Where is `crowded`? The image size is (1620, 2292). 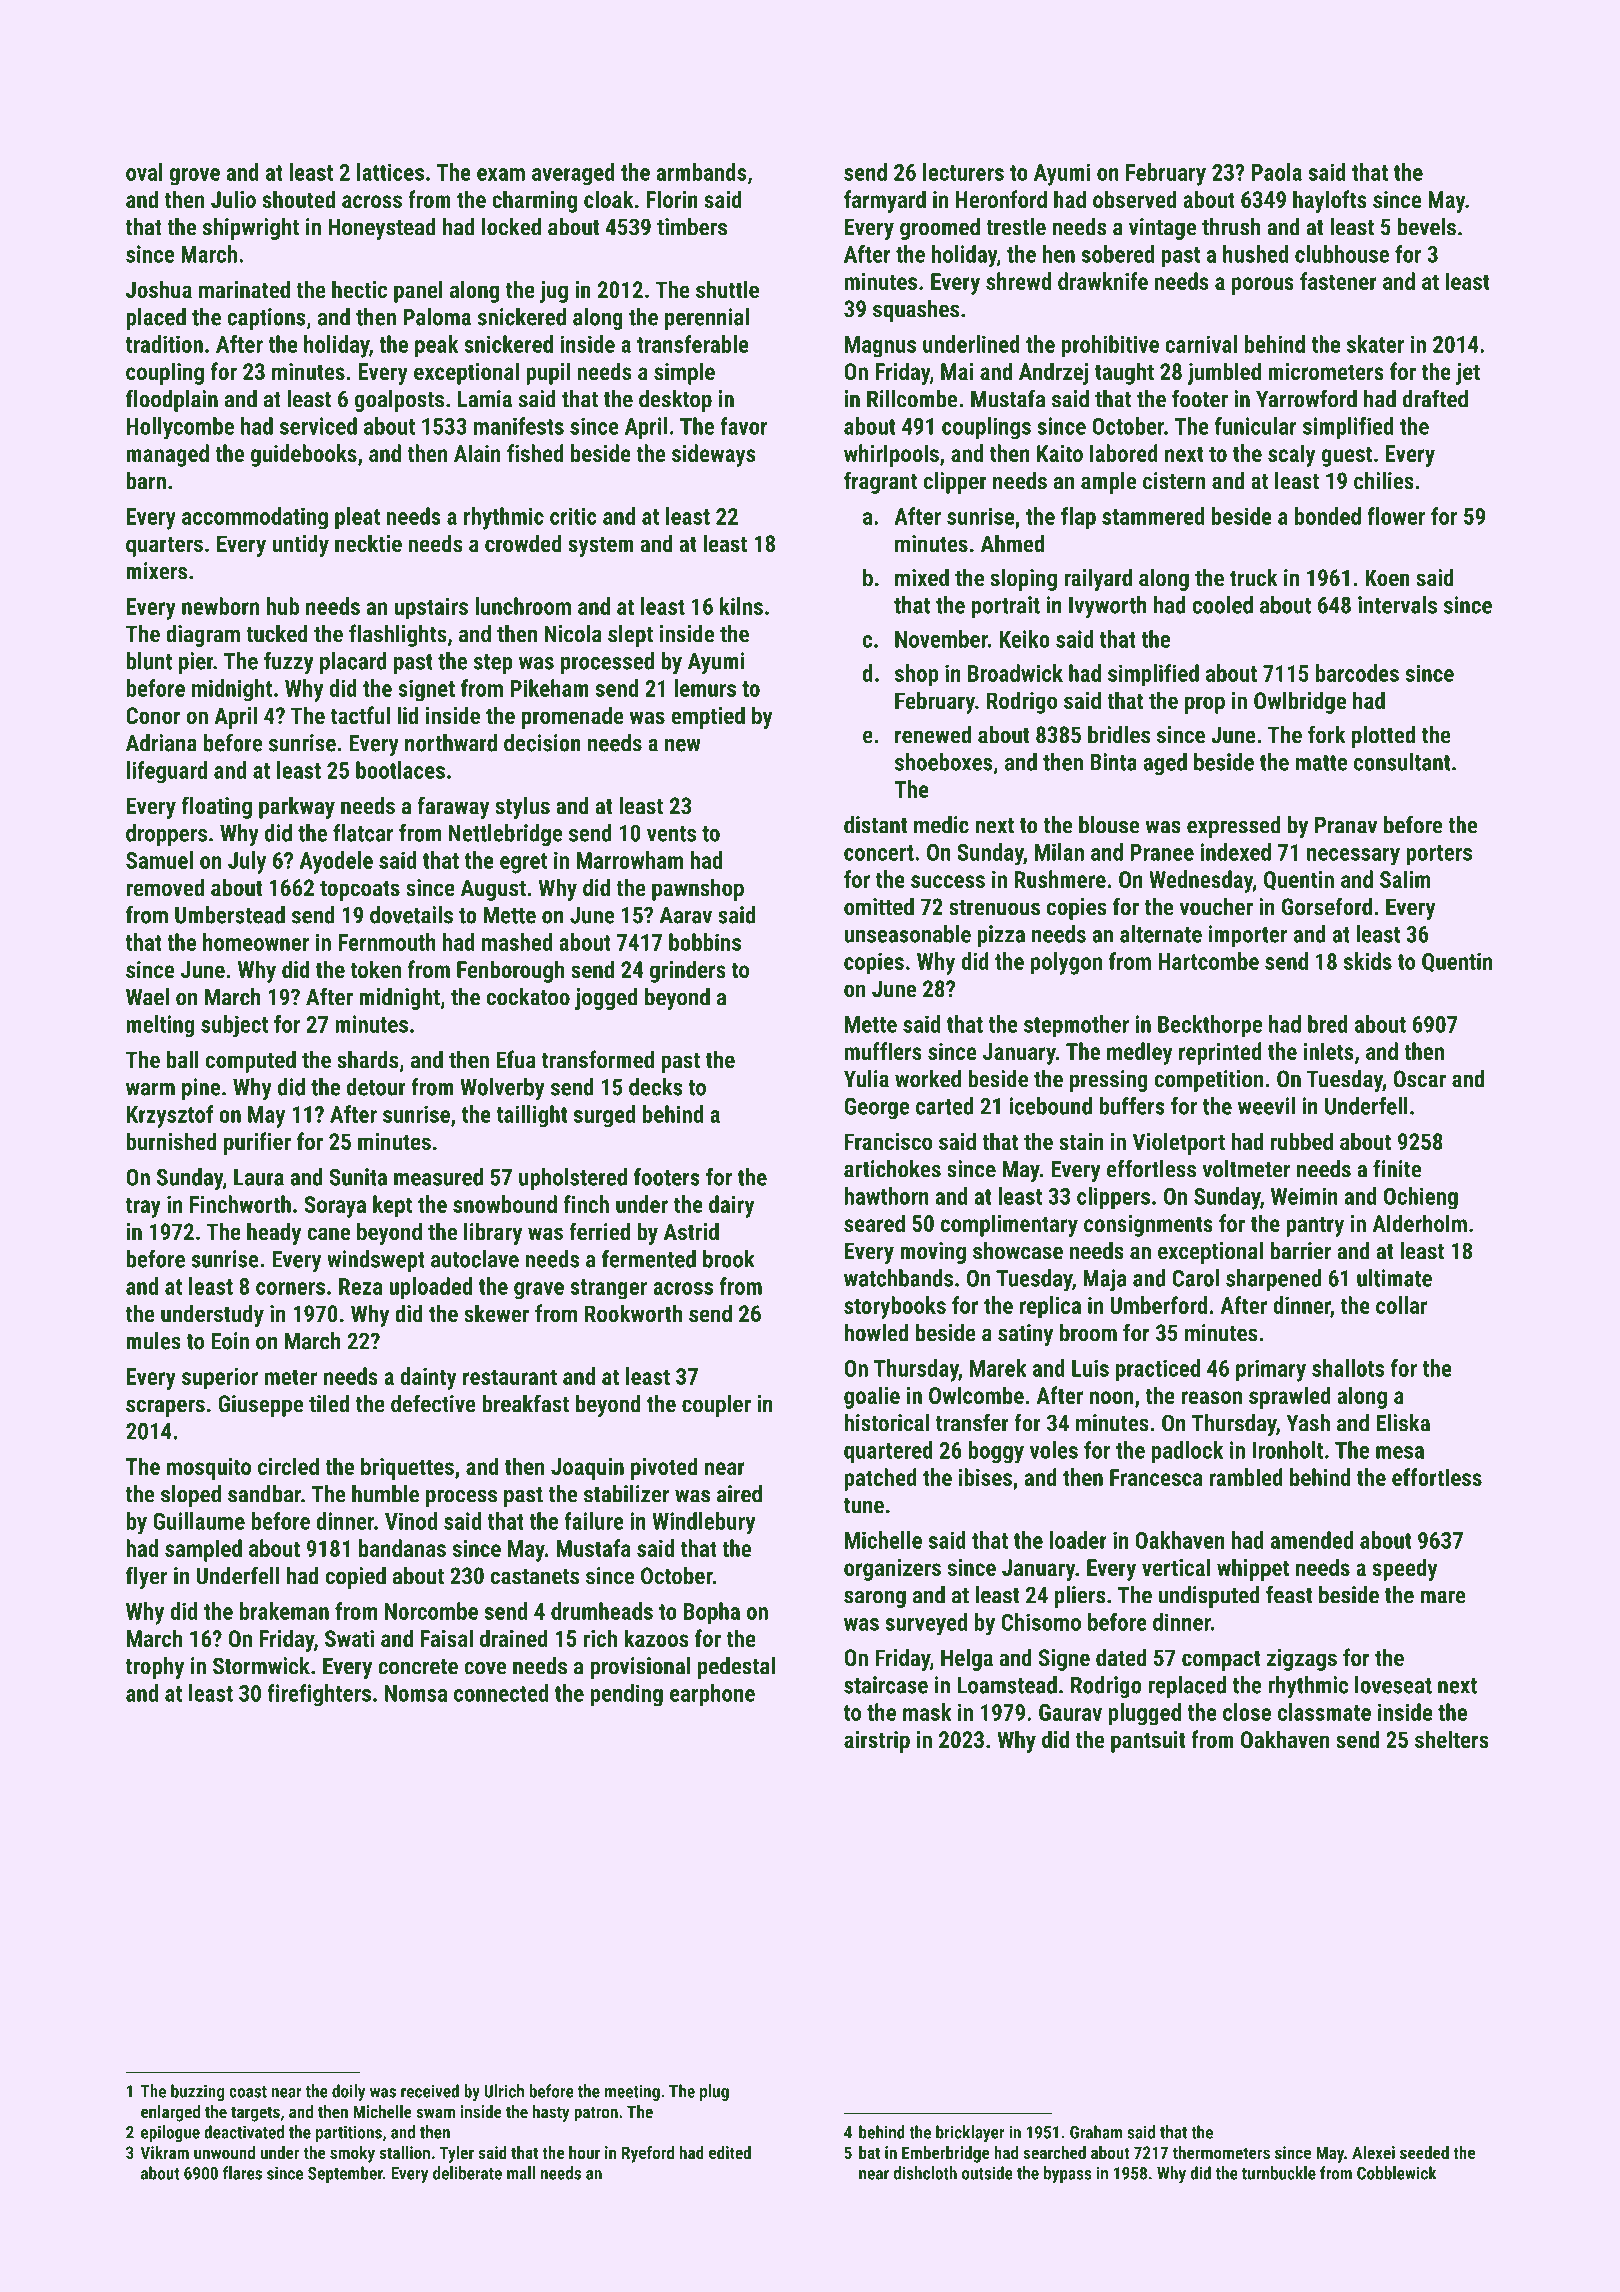 crowded is located at coordinates (523, 543).
